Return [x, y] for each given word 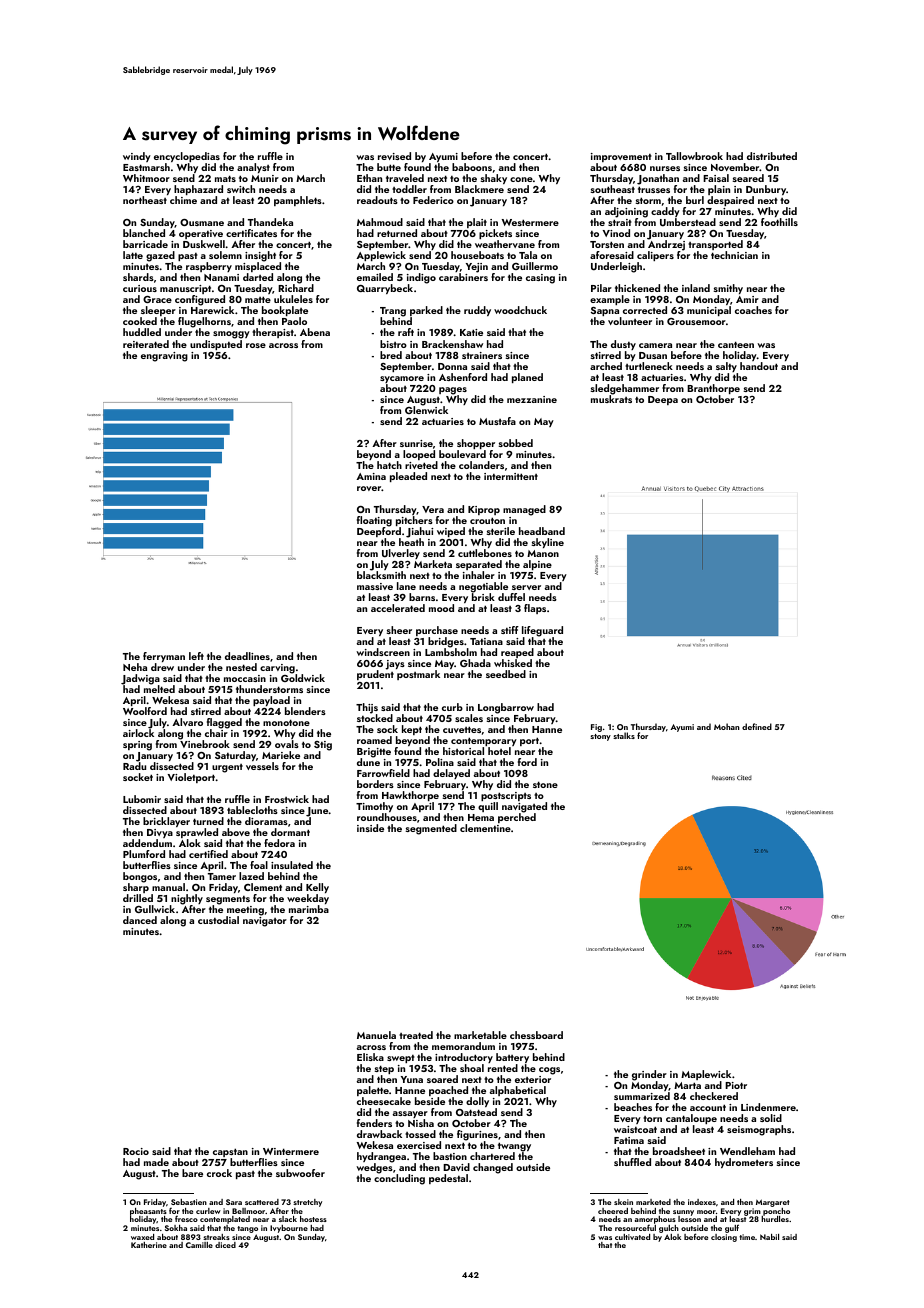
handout [759, 366]
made [156, 1162]
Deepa [663, 400]
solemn [225, 255]
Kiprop [484, 510]
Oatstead [476, 1112]
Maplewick [706, 1075]
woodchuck [520, 310]
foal [259, 865]
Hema [481, 817]
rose [256, 345]
